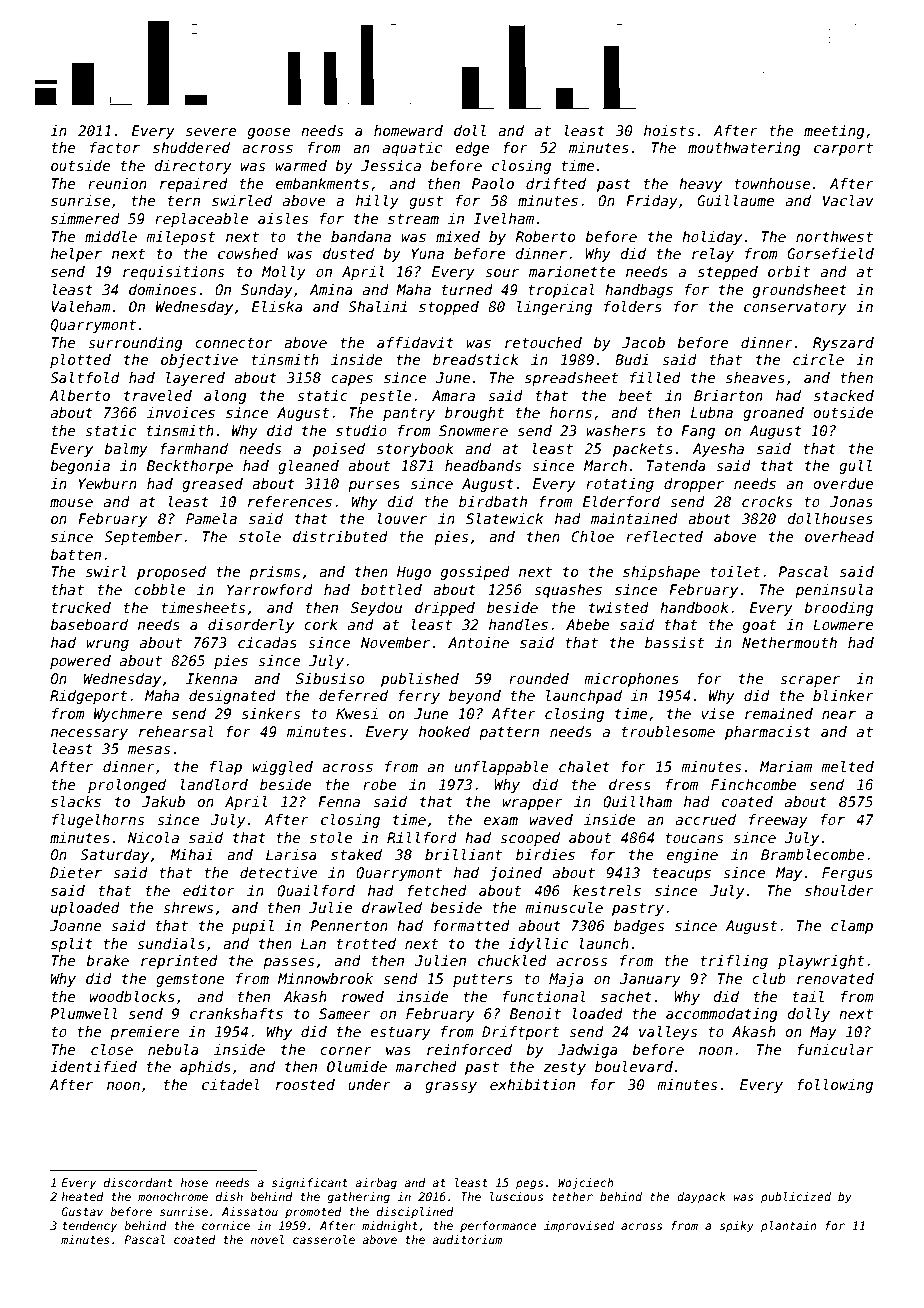 The height and width of the document is (1308, 924). I want to click on funicular, so click(835, 1049).
